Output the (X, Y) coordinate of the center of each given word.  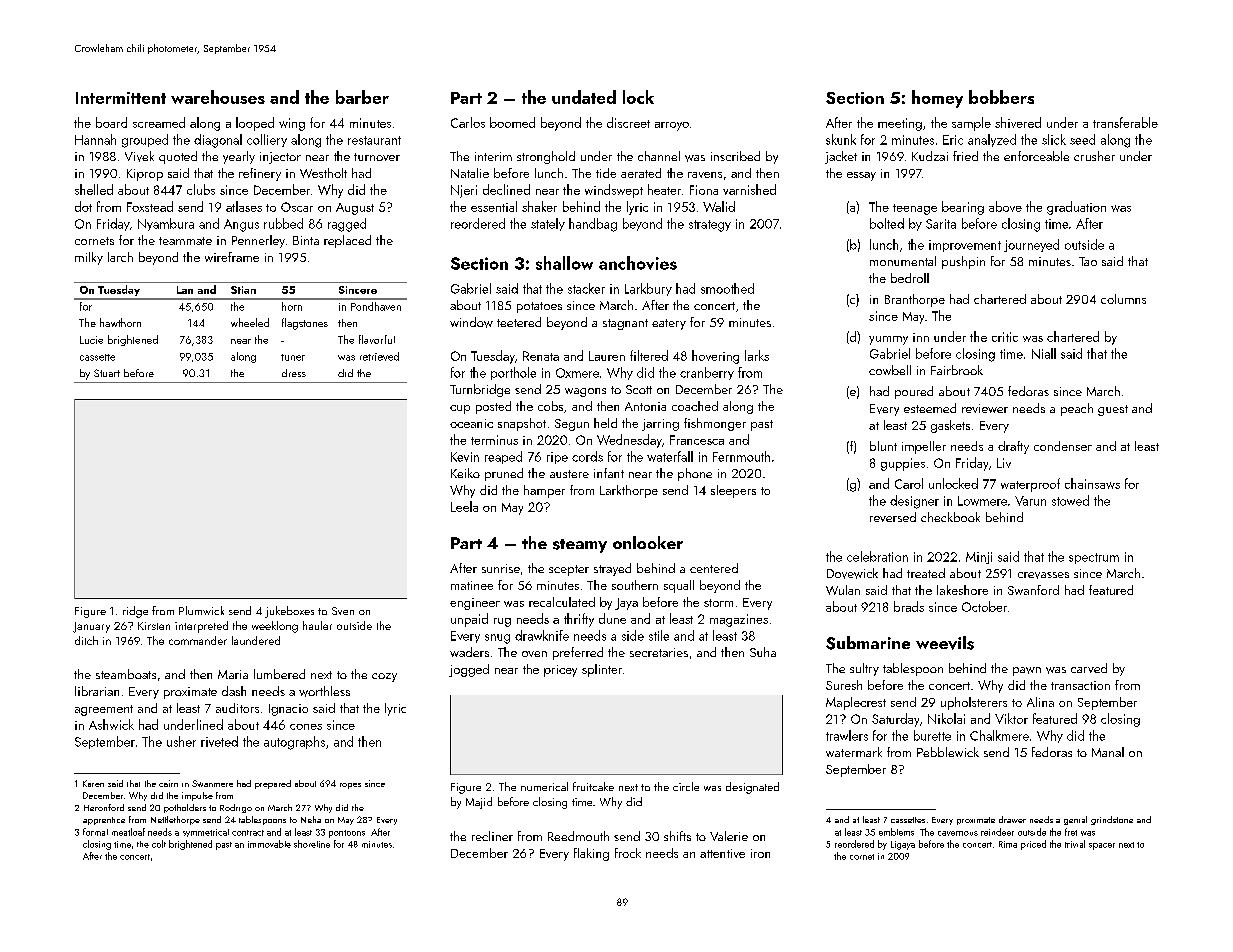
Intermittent (121, 98)
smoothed (727, 288)
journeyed (1031, 245)
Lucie (91, 340)
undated (584, 97)
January (91, 627)
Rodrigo (236, 808)
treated (926, 573)
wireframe (232, 257)
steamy (580, 546)
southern (635, 585)
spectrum (1094, 558)
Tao (1088, 261)
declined (506, 189)
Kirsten (154, 626)
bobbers (1001, 97)
